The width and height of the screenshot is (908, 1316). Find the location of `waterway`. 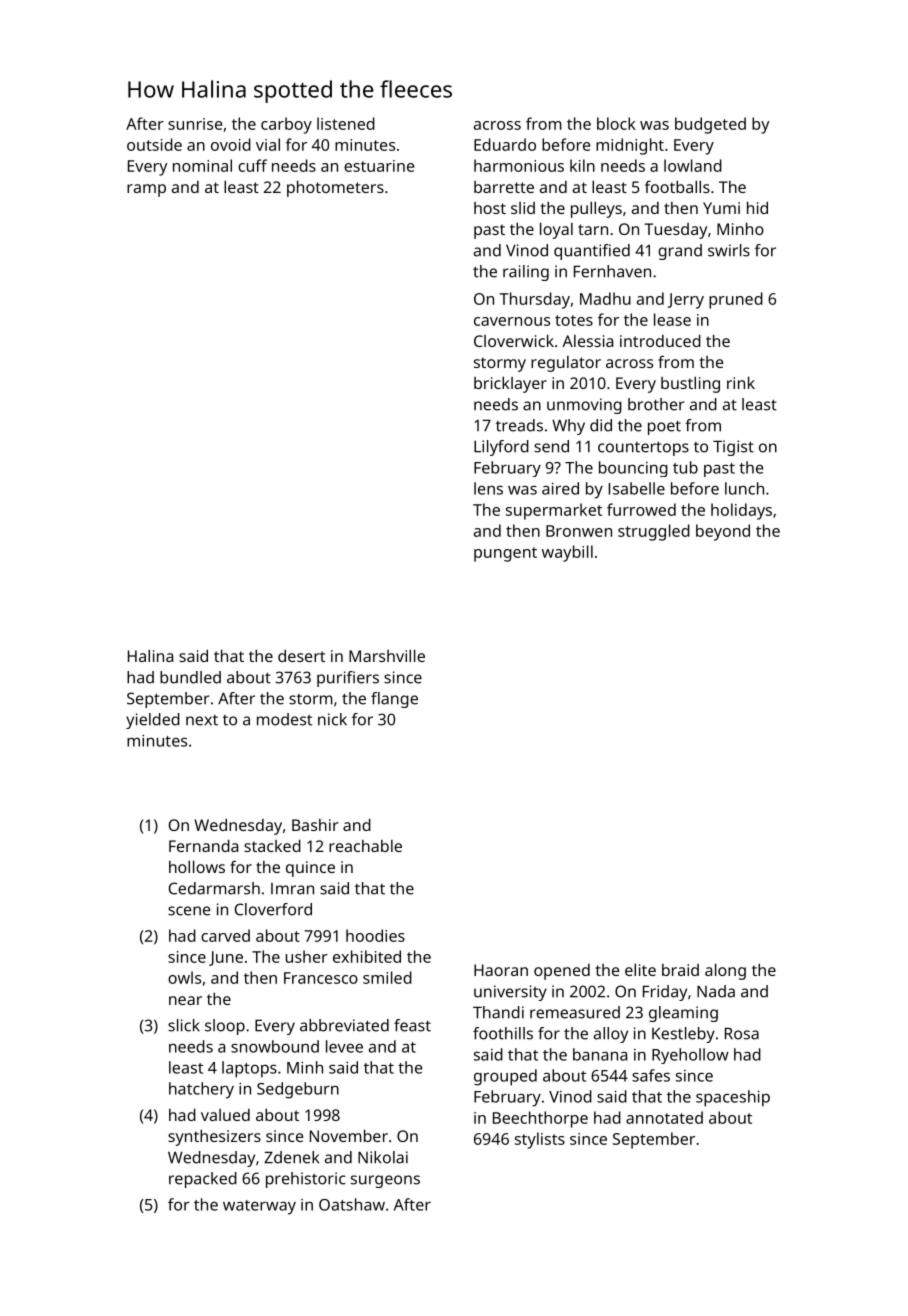

waterway is located at coordinates (259, 1207).
